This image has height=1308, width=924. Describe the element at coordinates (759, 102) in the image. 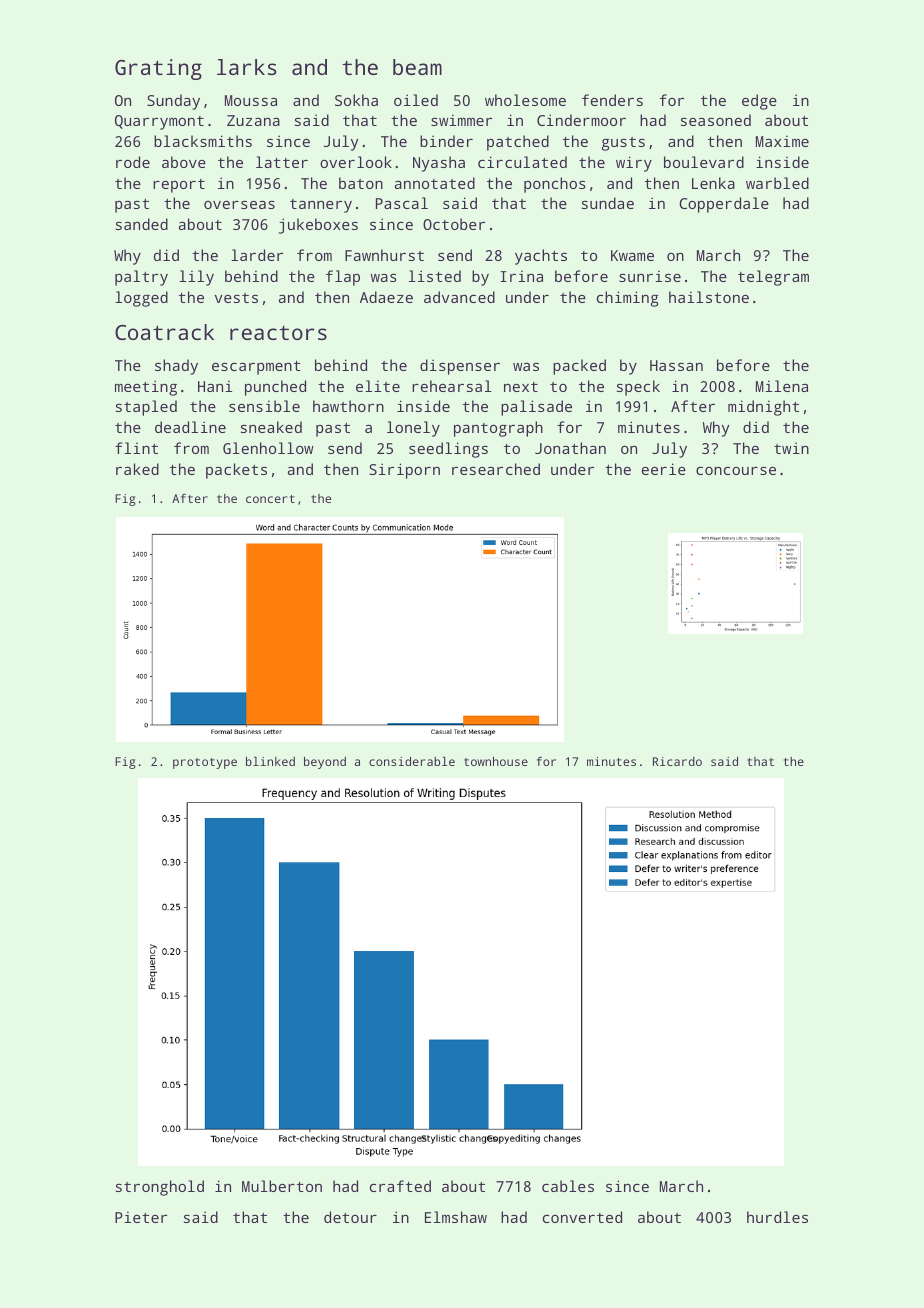

I see `edge` at that location.
